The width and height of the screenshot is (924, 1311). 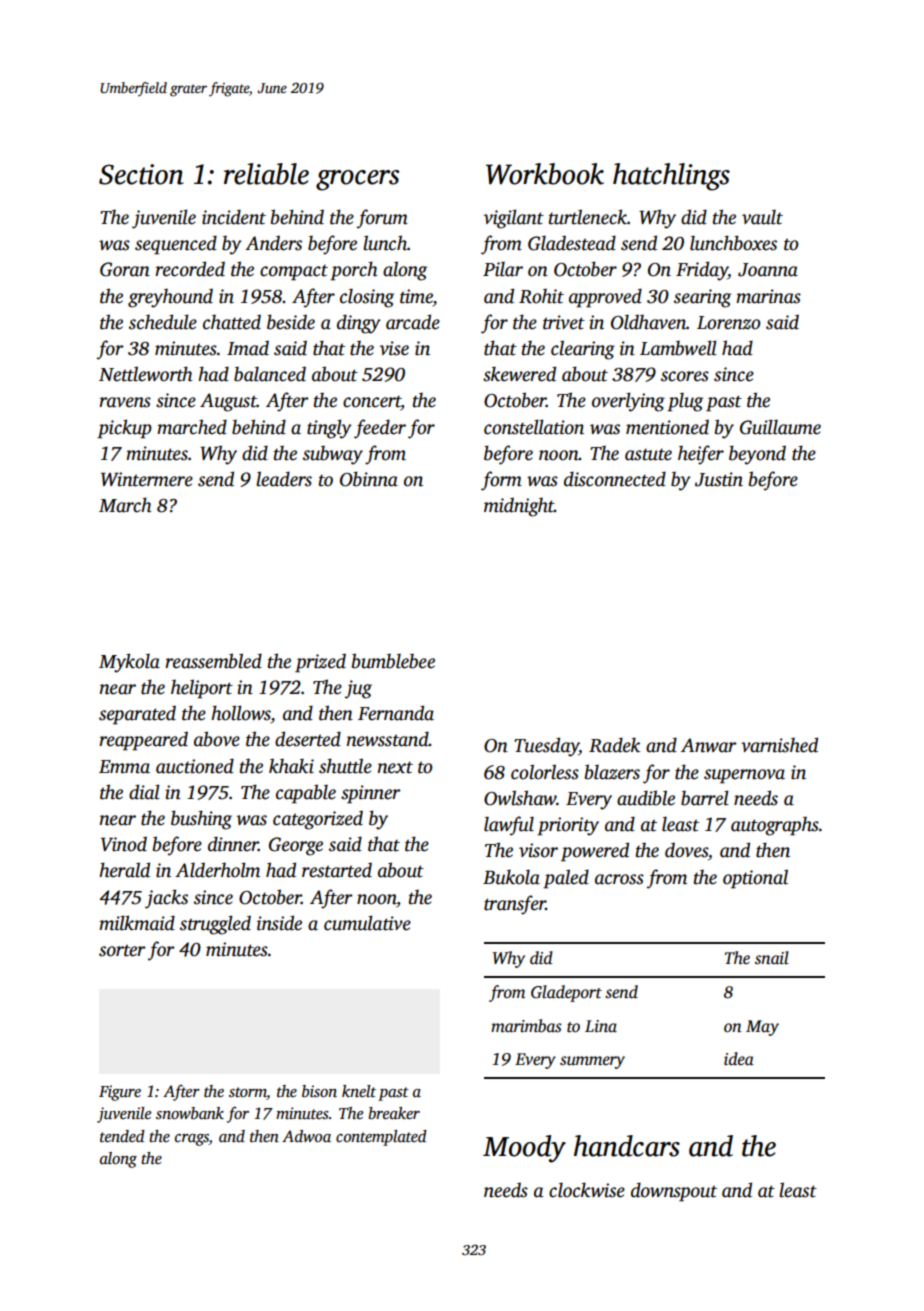 What do you see at coordinates (234, 217) in the screenshot?
I see `incident` at bounding box center [234, 217].
